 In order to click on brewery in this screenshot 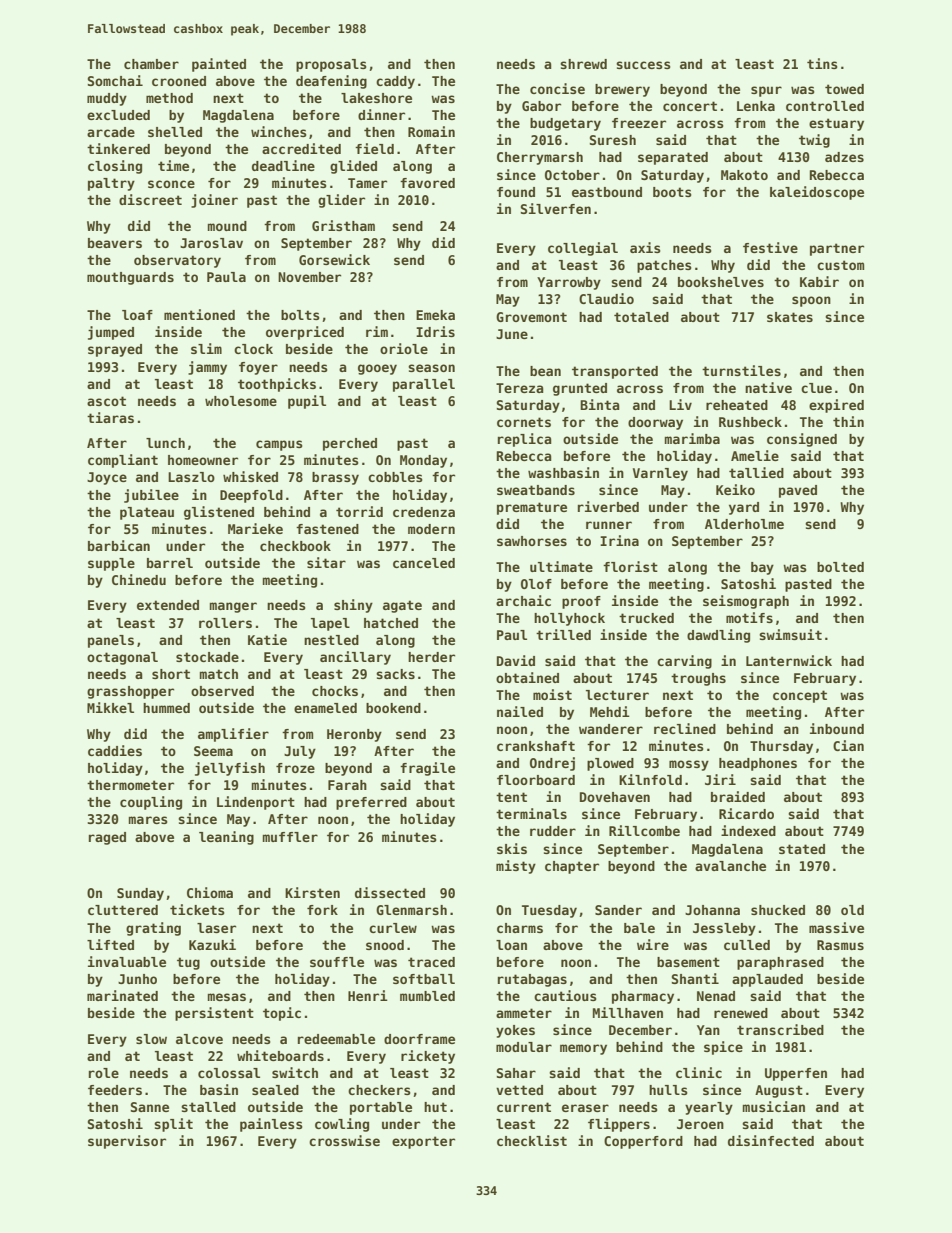, I will do `click(622, 90)`.
